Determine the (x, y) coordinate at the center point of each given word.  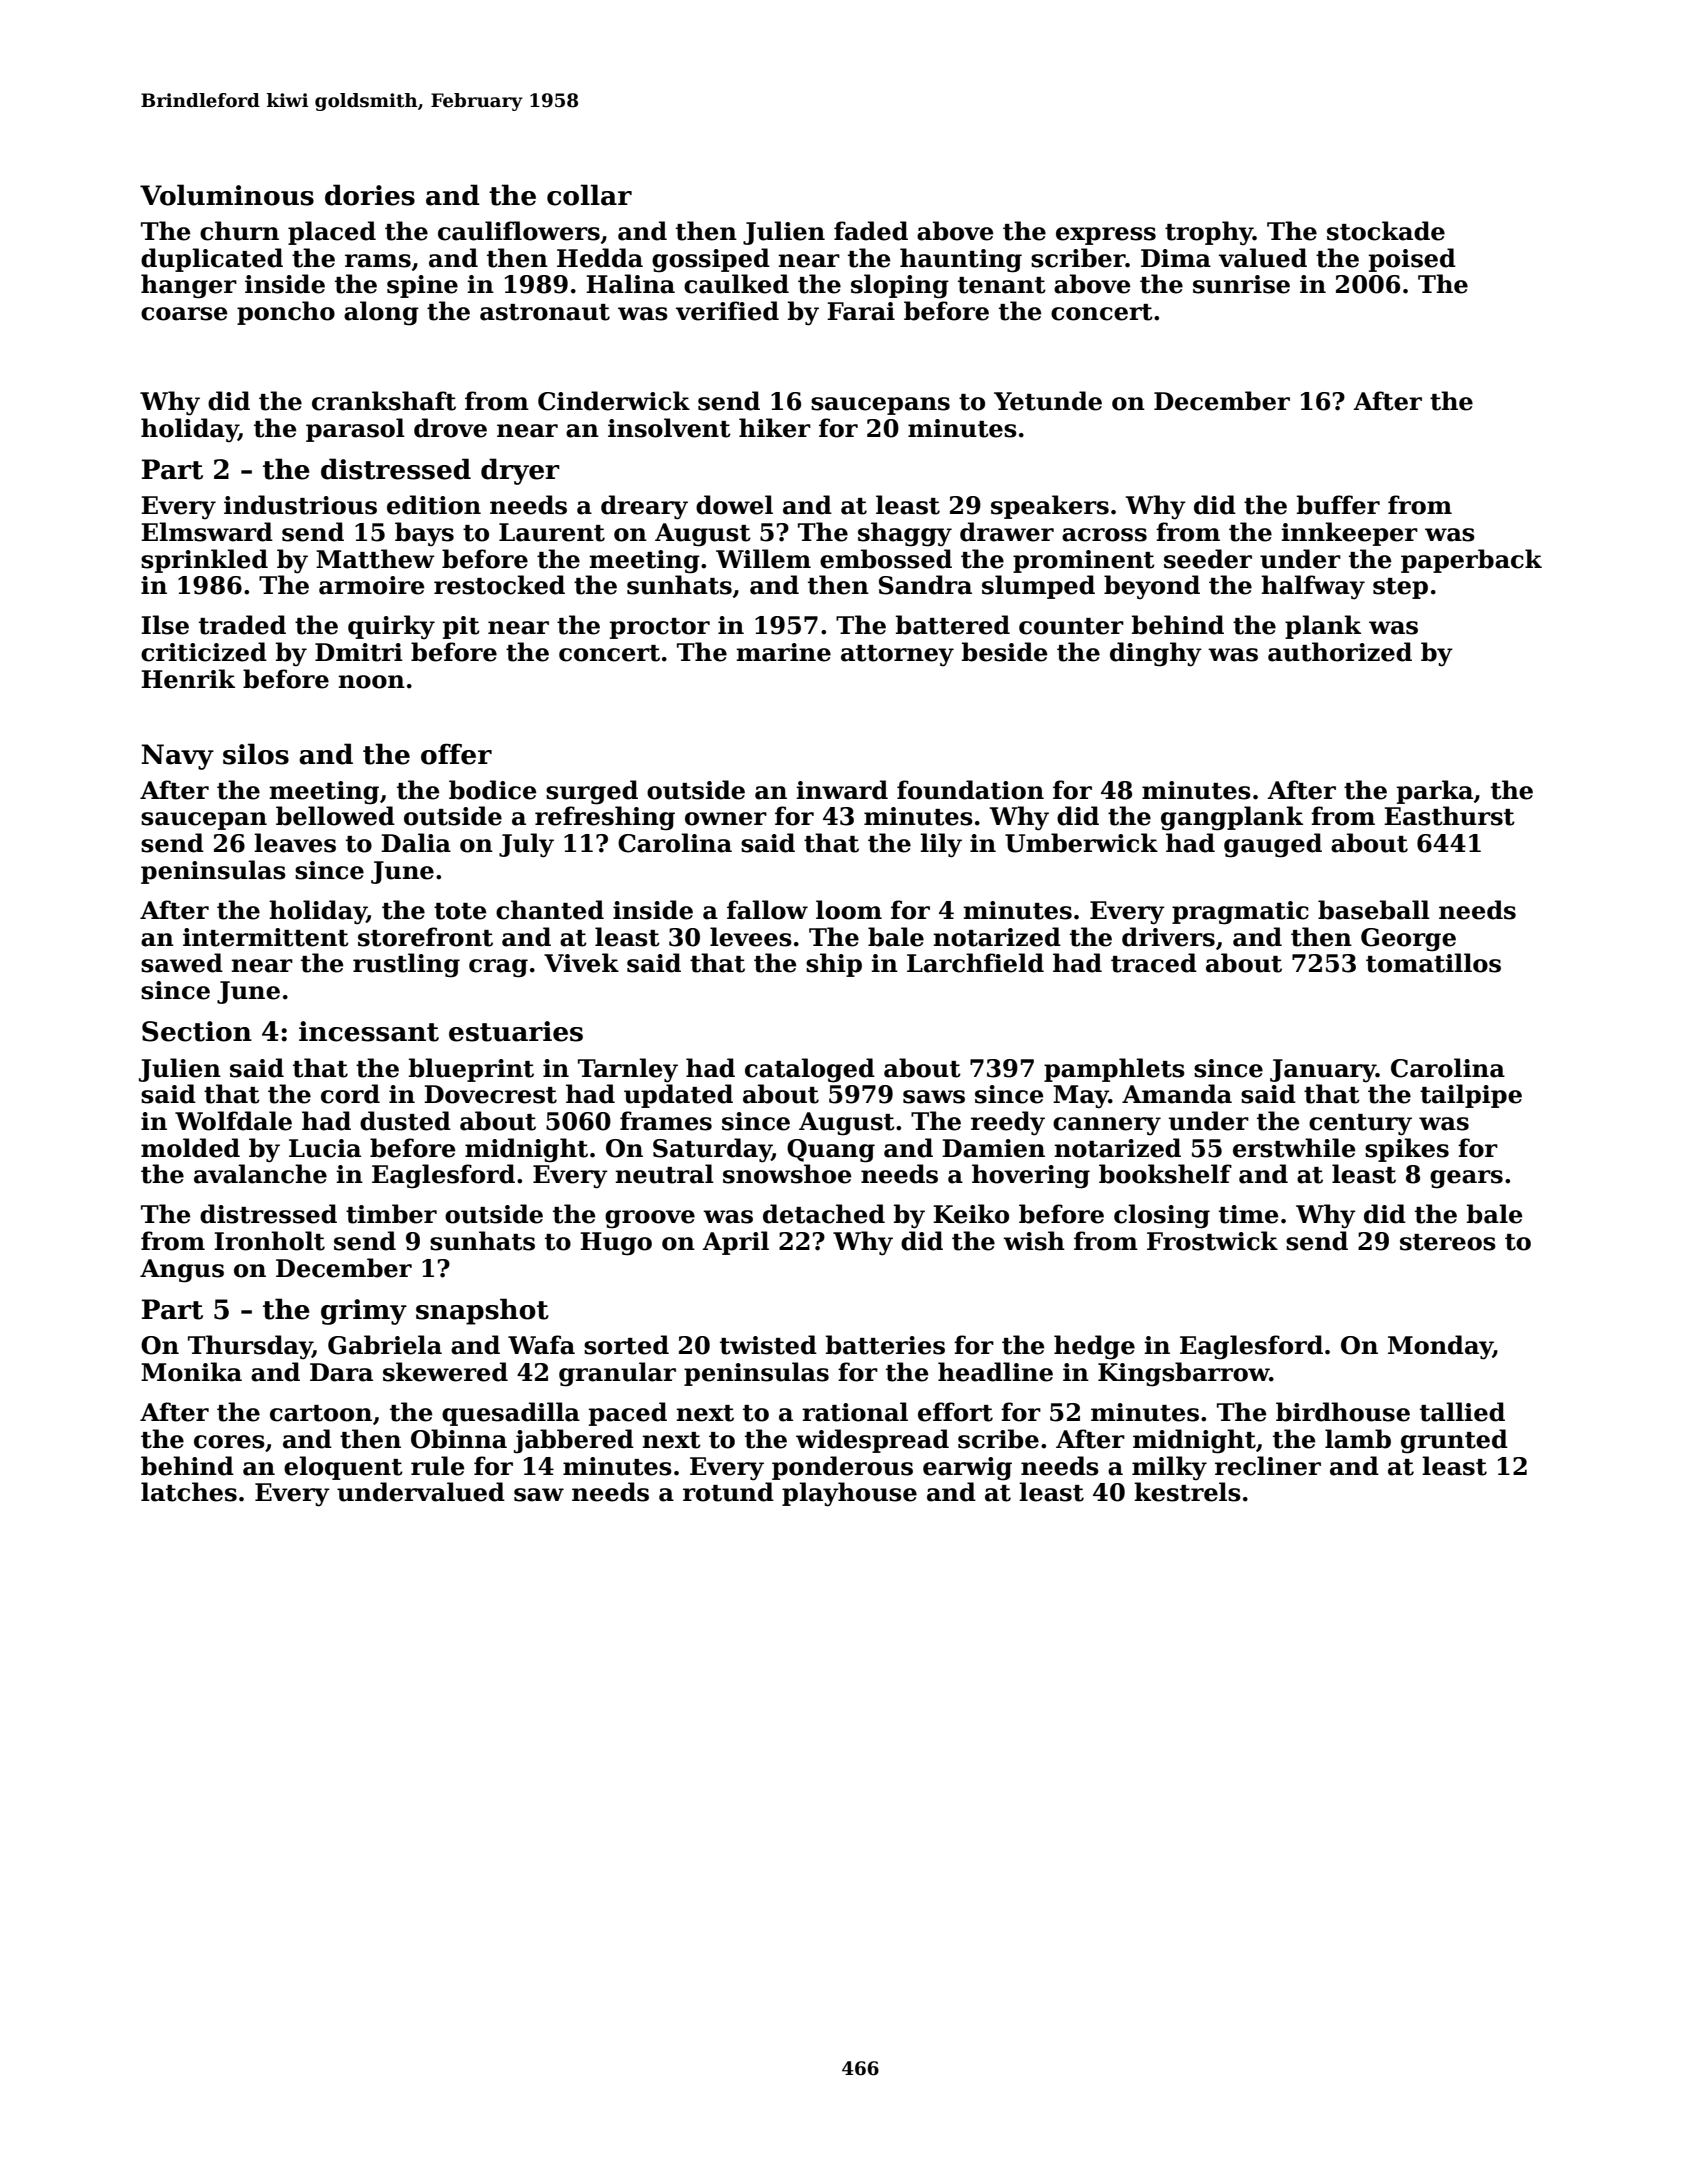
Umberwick (1081, 843)
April (735, 1243)
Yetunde (1048, 401)
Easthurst (1449, 816)
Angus (182, 1271)
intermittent (266, 937)
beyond (1152, 587)
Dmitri (359, 652)
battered (953, 625)
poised (1412, 260)
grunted (1454, 1441)
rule (438, 1466)
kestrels (1187, 1492)
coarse (184, 314)
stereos (1448, 1242)
